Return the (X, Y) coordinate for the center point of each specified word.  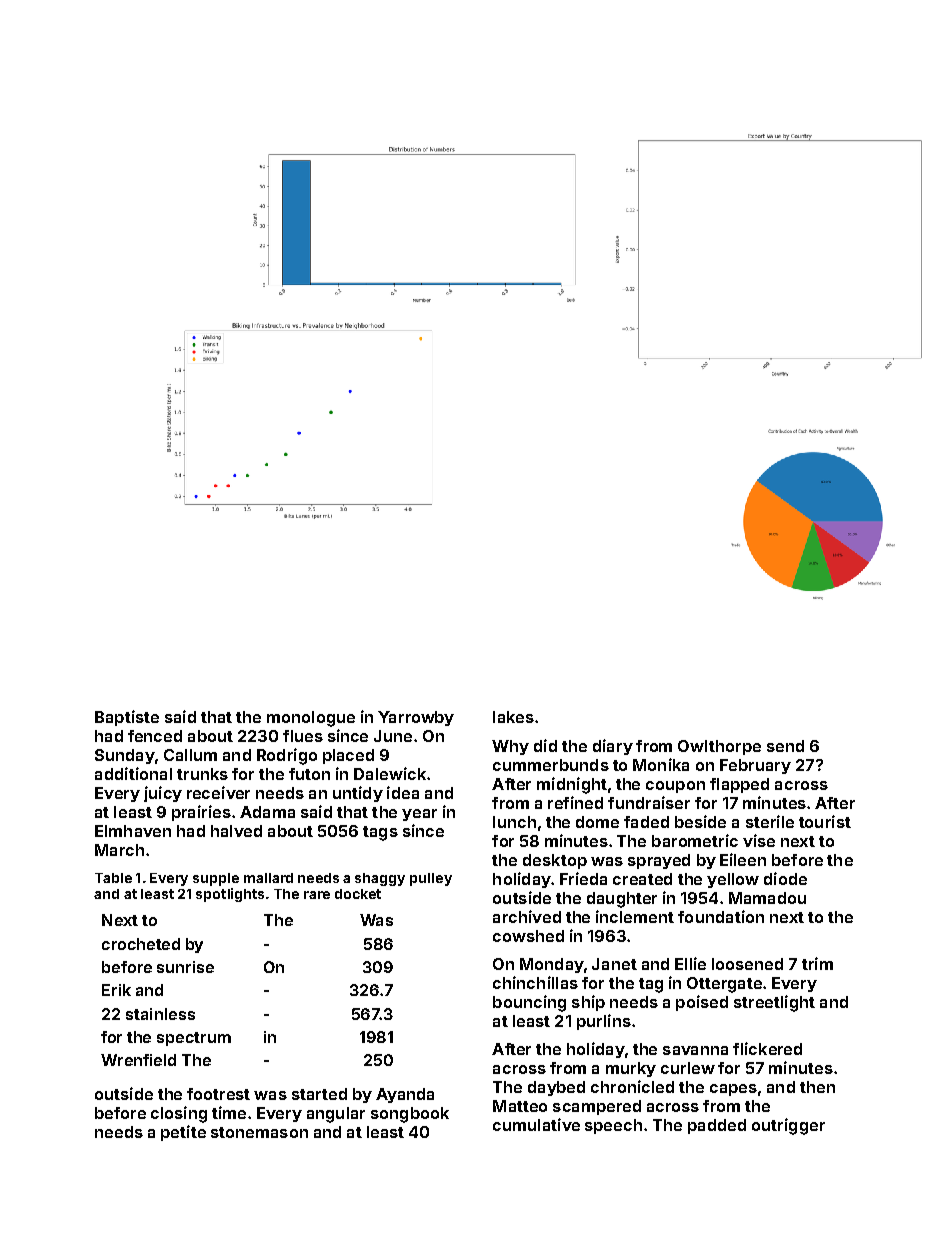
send (785, 746)
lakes (513, 717)
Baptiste (127, 718)
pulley (431, 879)
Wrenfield (138, 1060)
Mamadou (767, 898)
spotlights (230, 895)
